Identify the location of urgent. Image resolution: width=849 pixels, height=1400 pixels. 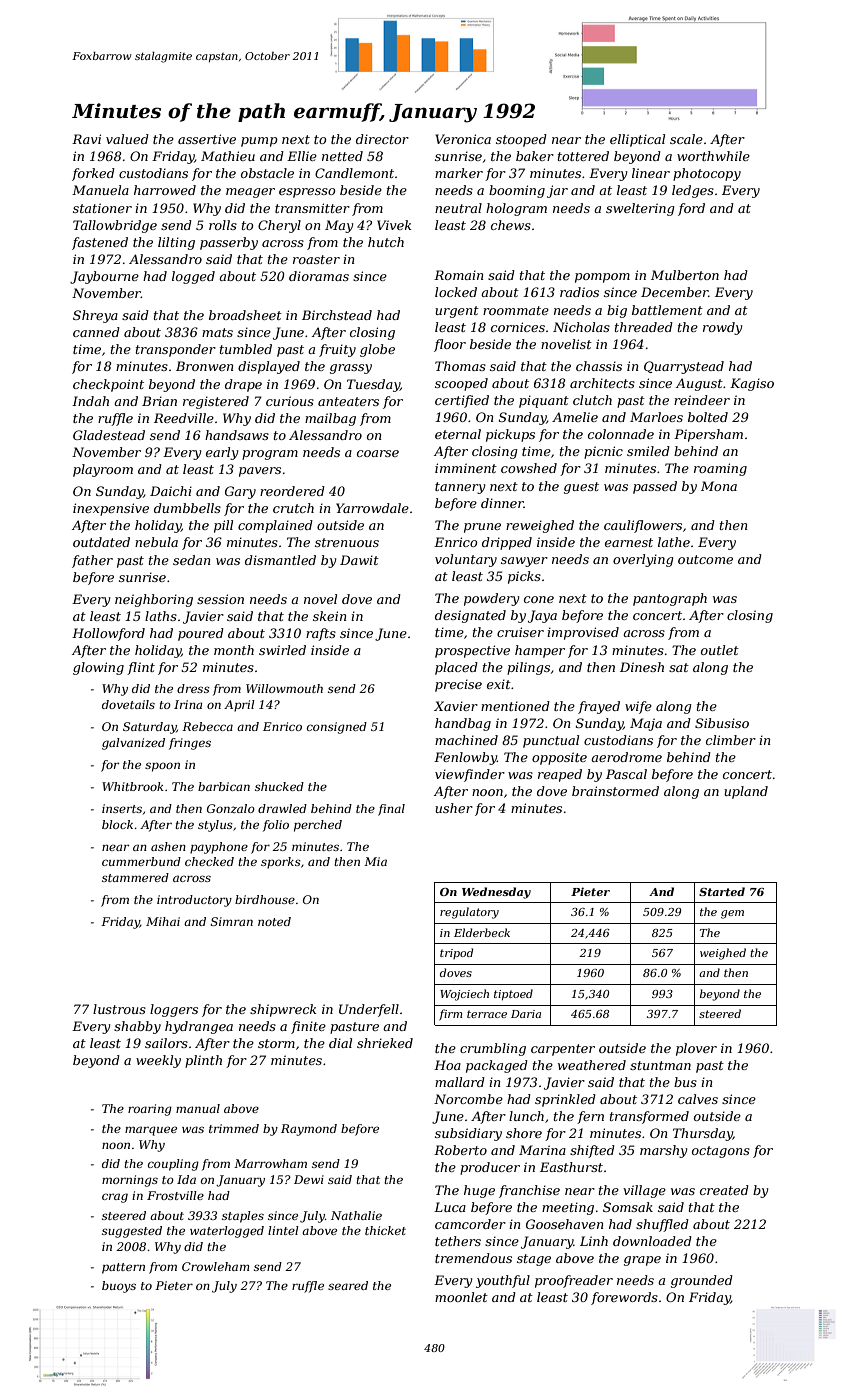
(457, 312).
